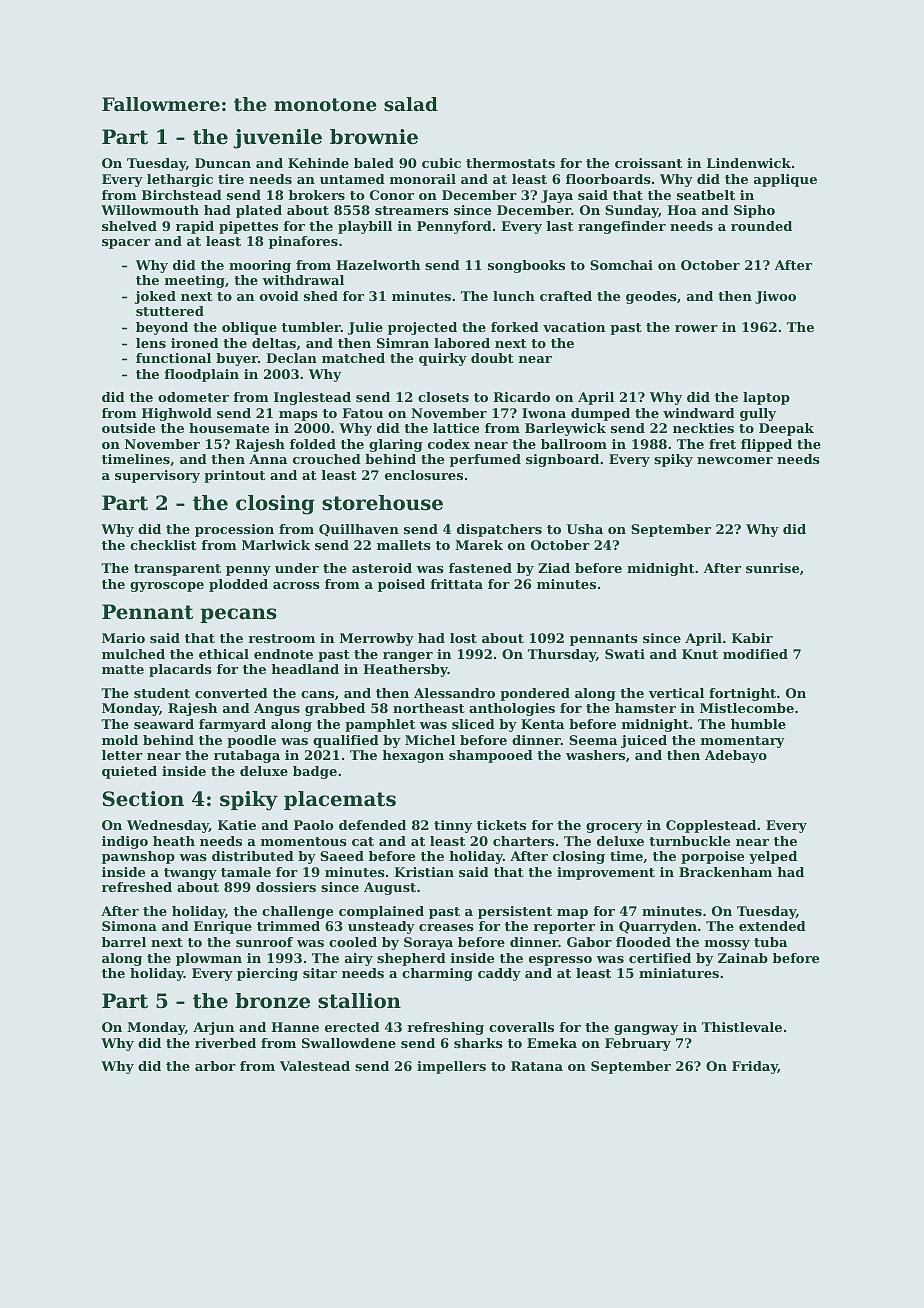  What do you see at coordinates (463, 638) in the screenshot?
I see `lost` at bounding box center [463, 638].
